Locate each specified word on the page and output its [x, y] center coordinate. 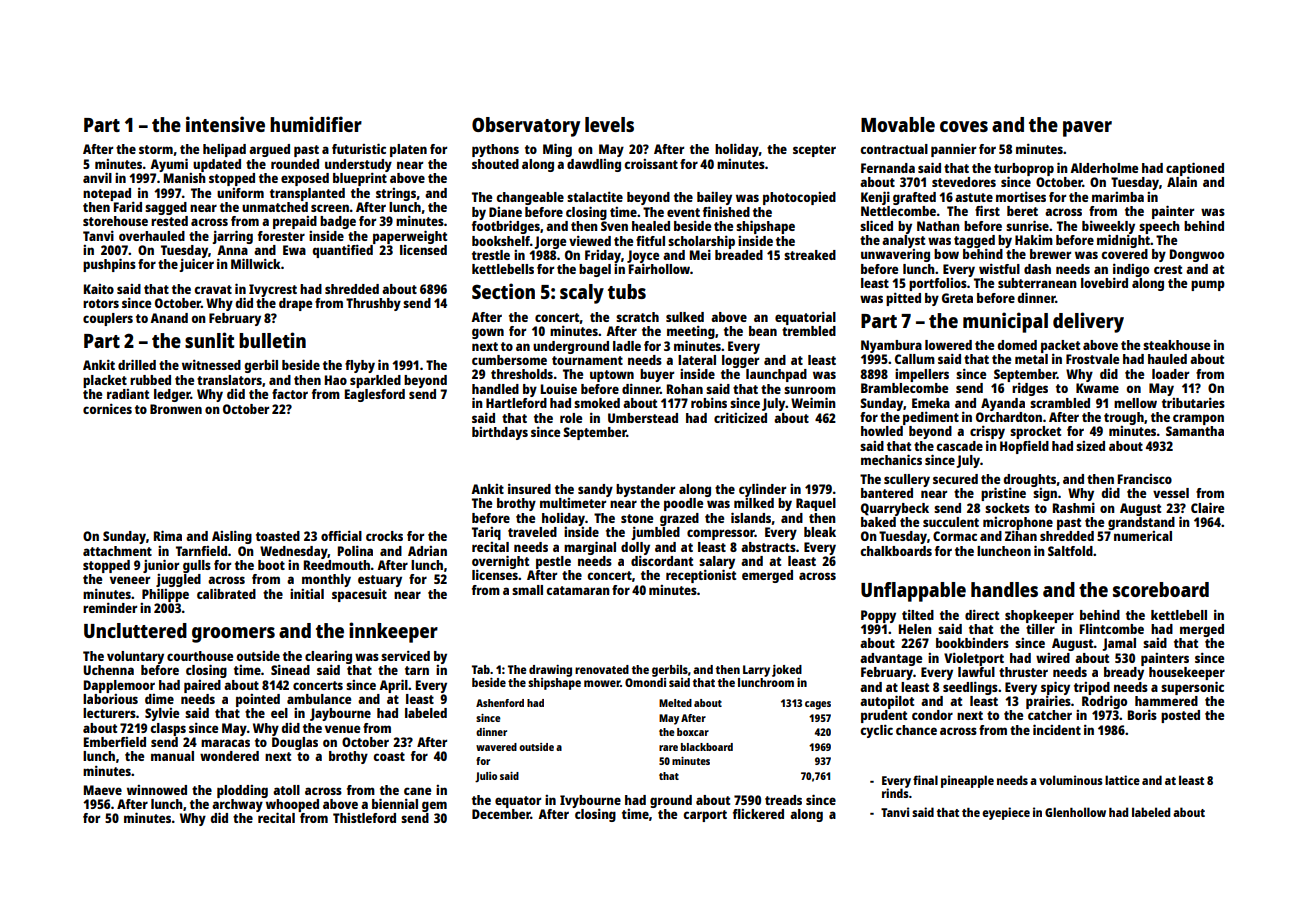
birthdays [500, 433]
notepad [107, 194]
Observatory [526, 127]
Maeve [103, 790]
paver [1087, 129]
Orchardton [1009, 417]
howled [882, 431]
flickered [758, 814]
